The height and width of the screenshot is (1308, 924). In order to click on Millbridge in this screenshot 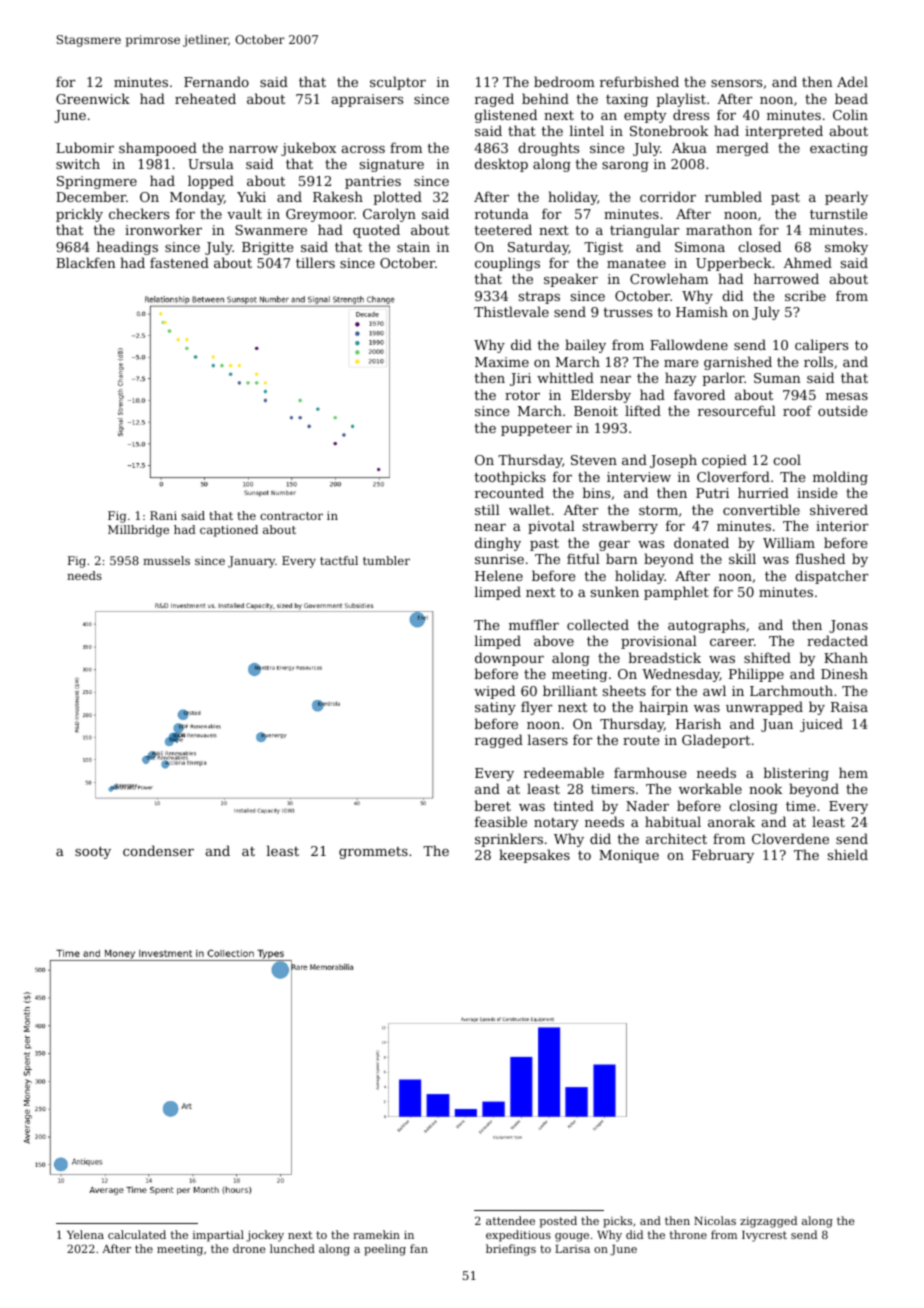, I will do `click(138, 531)`.
